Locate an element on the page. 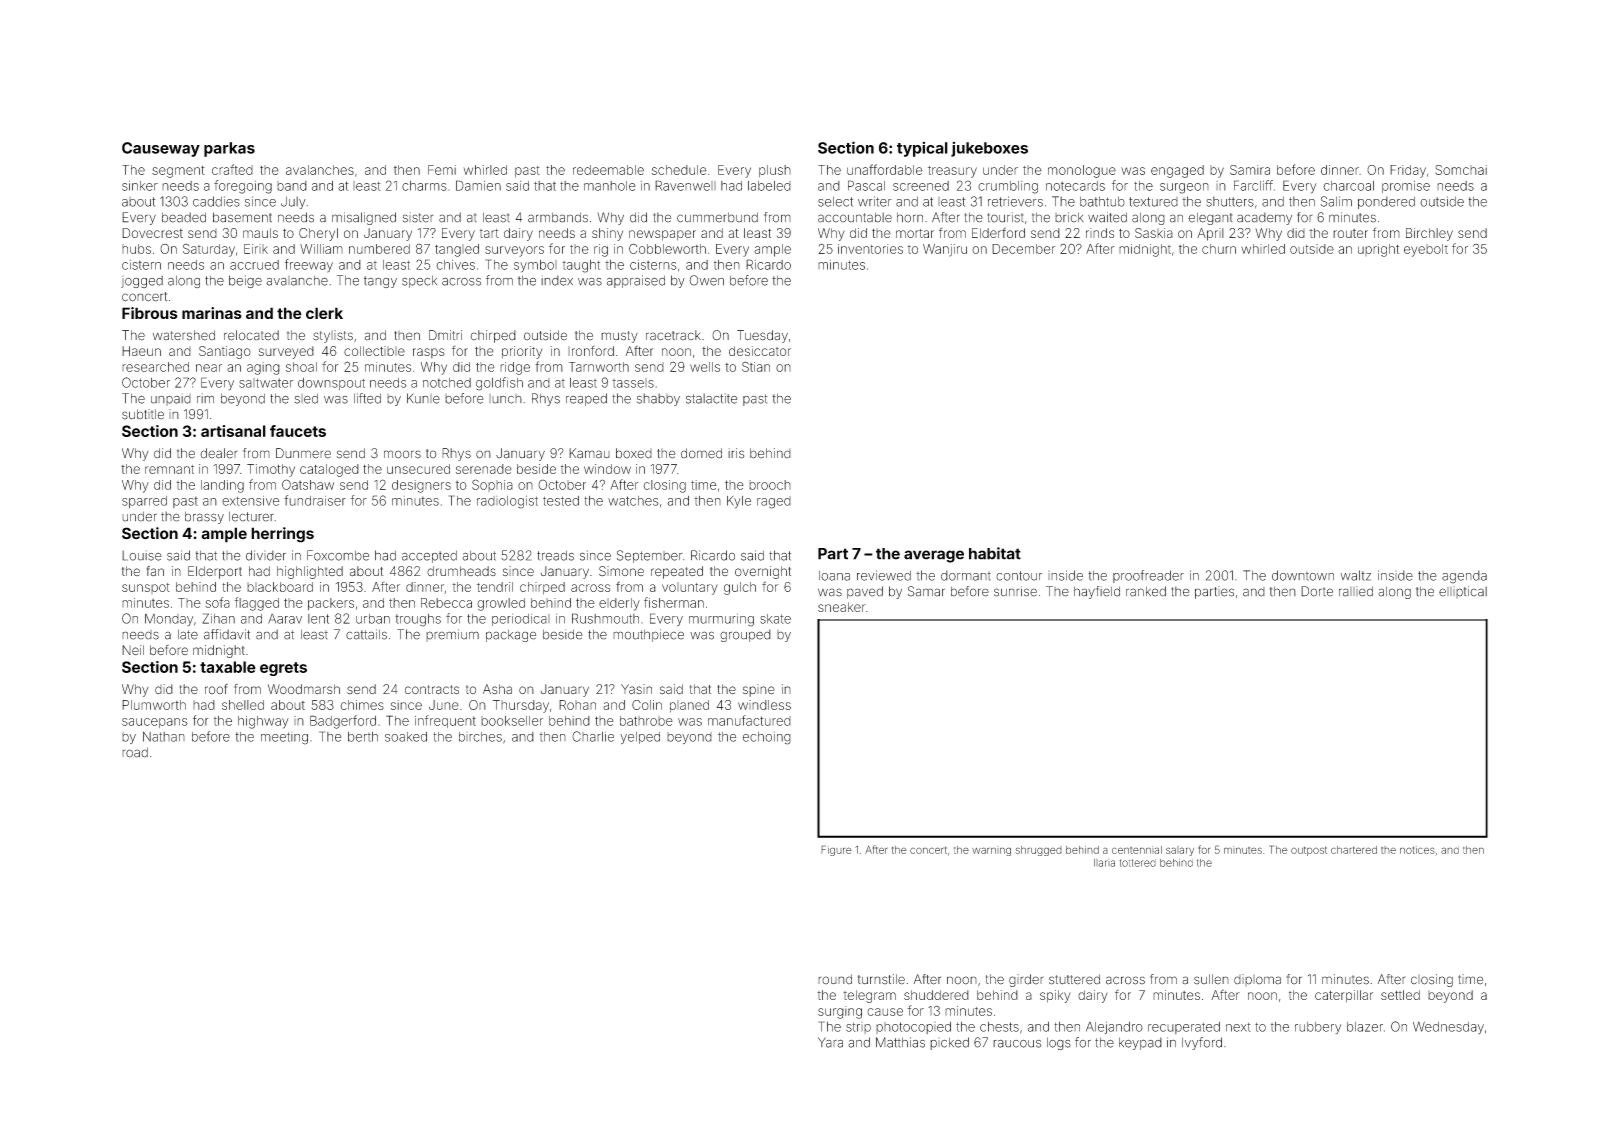  parkas is located at coordinates (229, 149).
